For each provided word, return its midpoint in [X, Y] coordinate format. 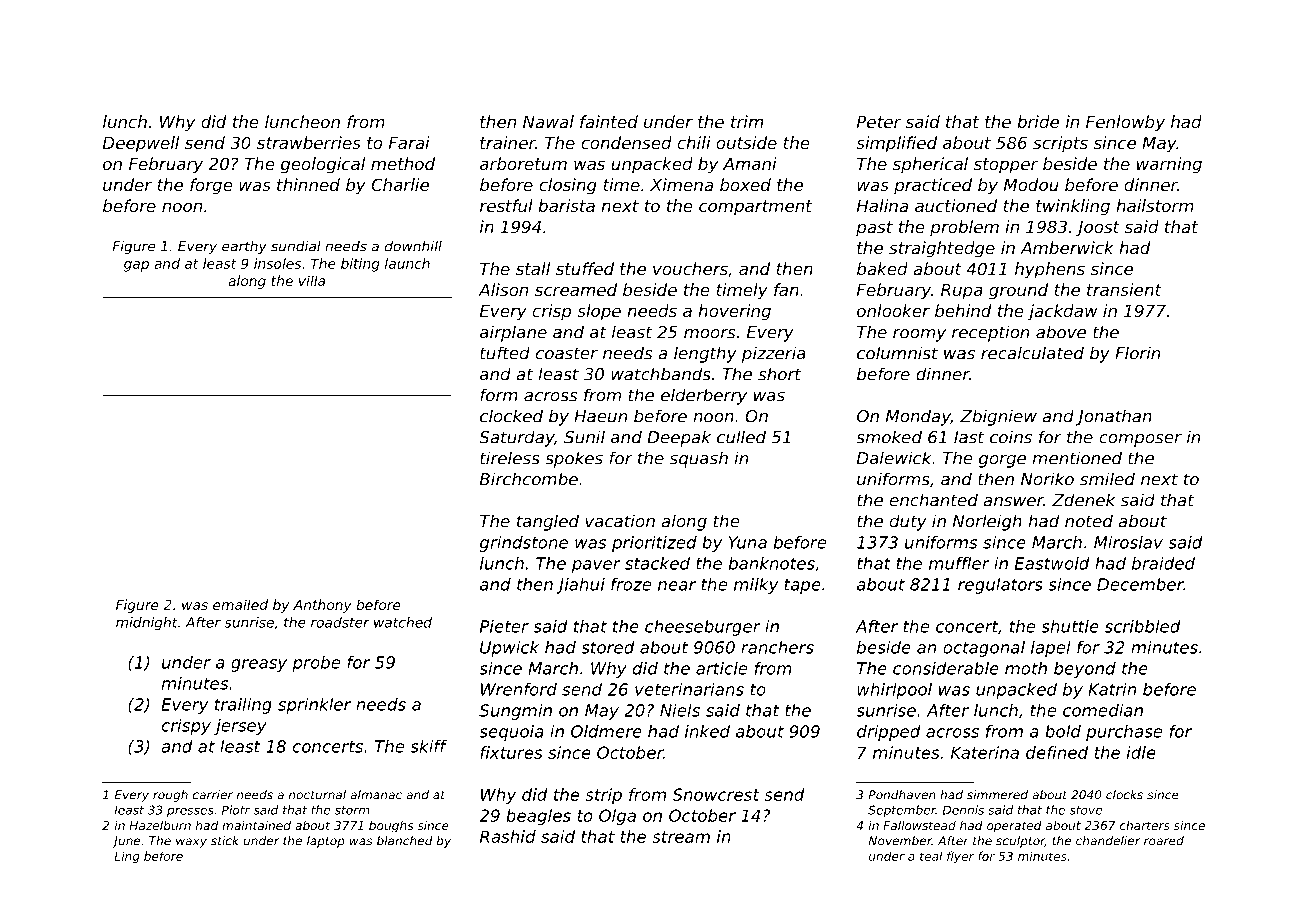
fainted [609, 121]
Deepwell [141, 144]
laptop [326, 842]
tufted [505, 353]
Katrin [1112, 689]
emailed [240, 604]
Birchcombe [529, 479]
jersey [240, 727]
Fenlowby [1125, 123]
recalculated [1032, 353]
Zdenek [1083, 500]
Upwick [509, 649]
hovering [734, 312]
